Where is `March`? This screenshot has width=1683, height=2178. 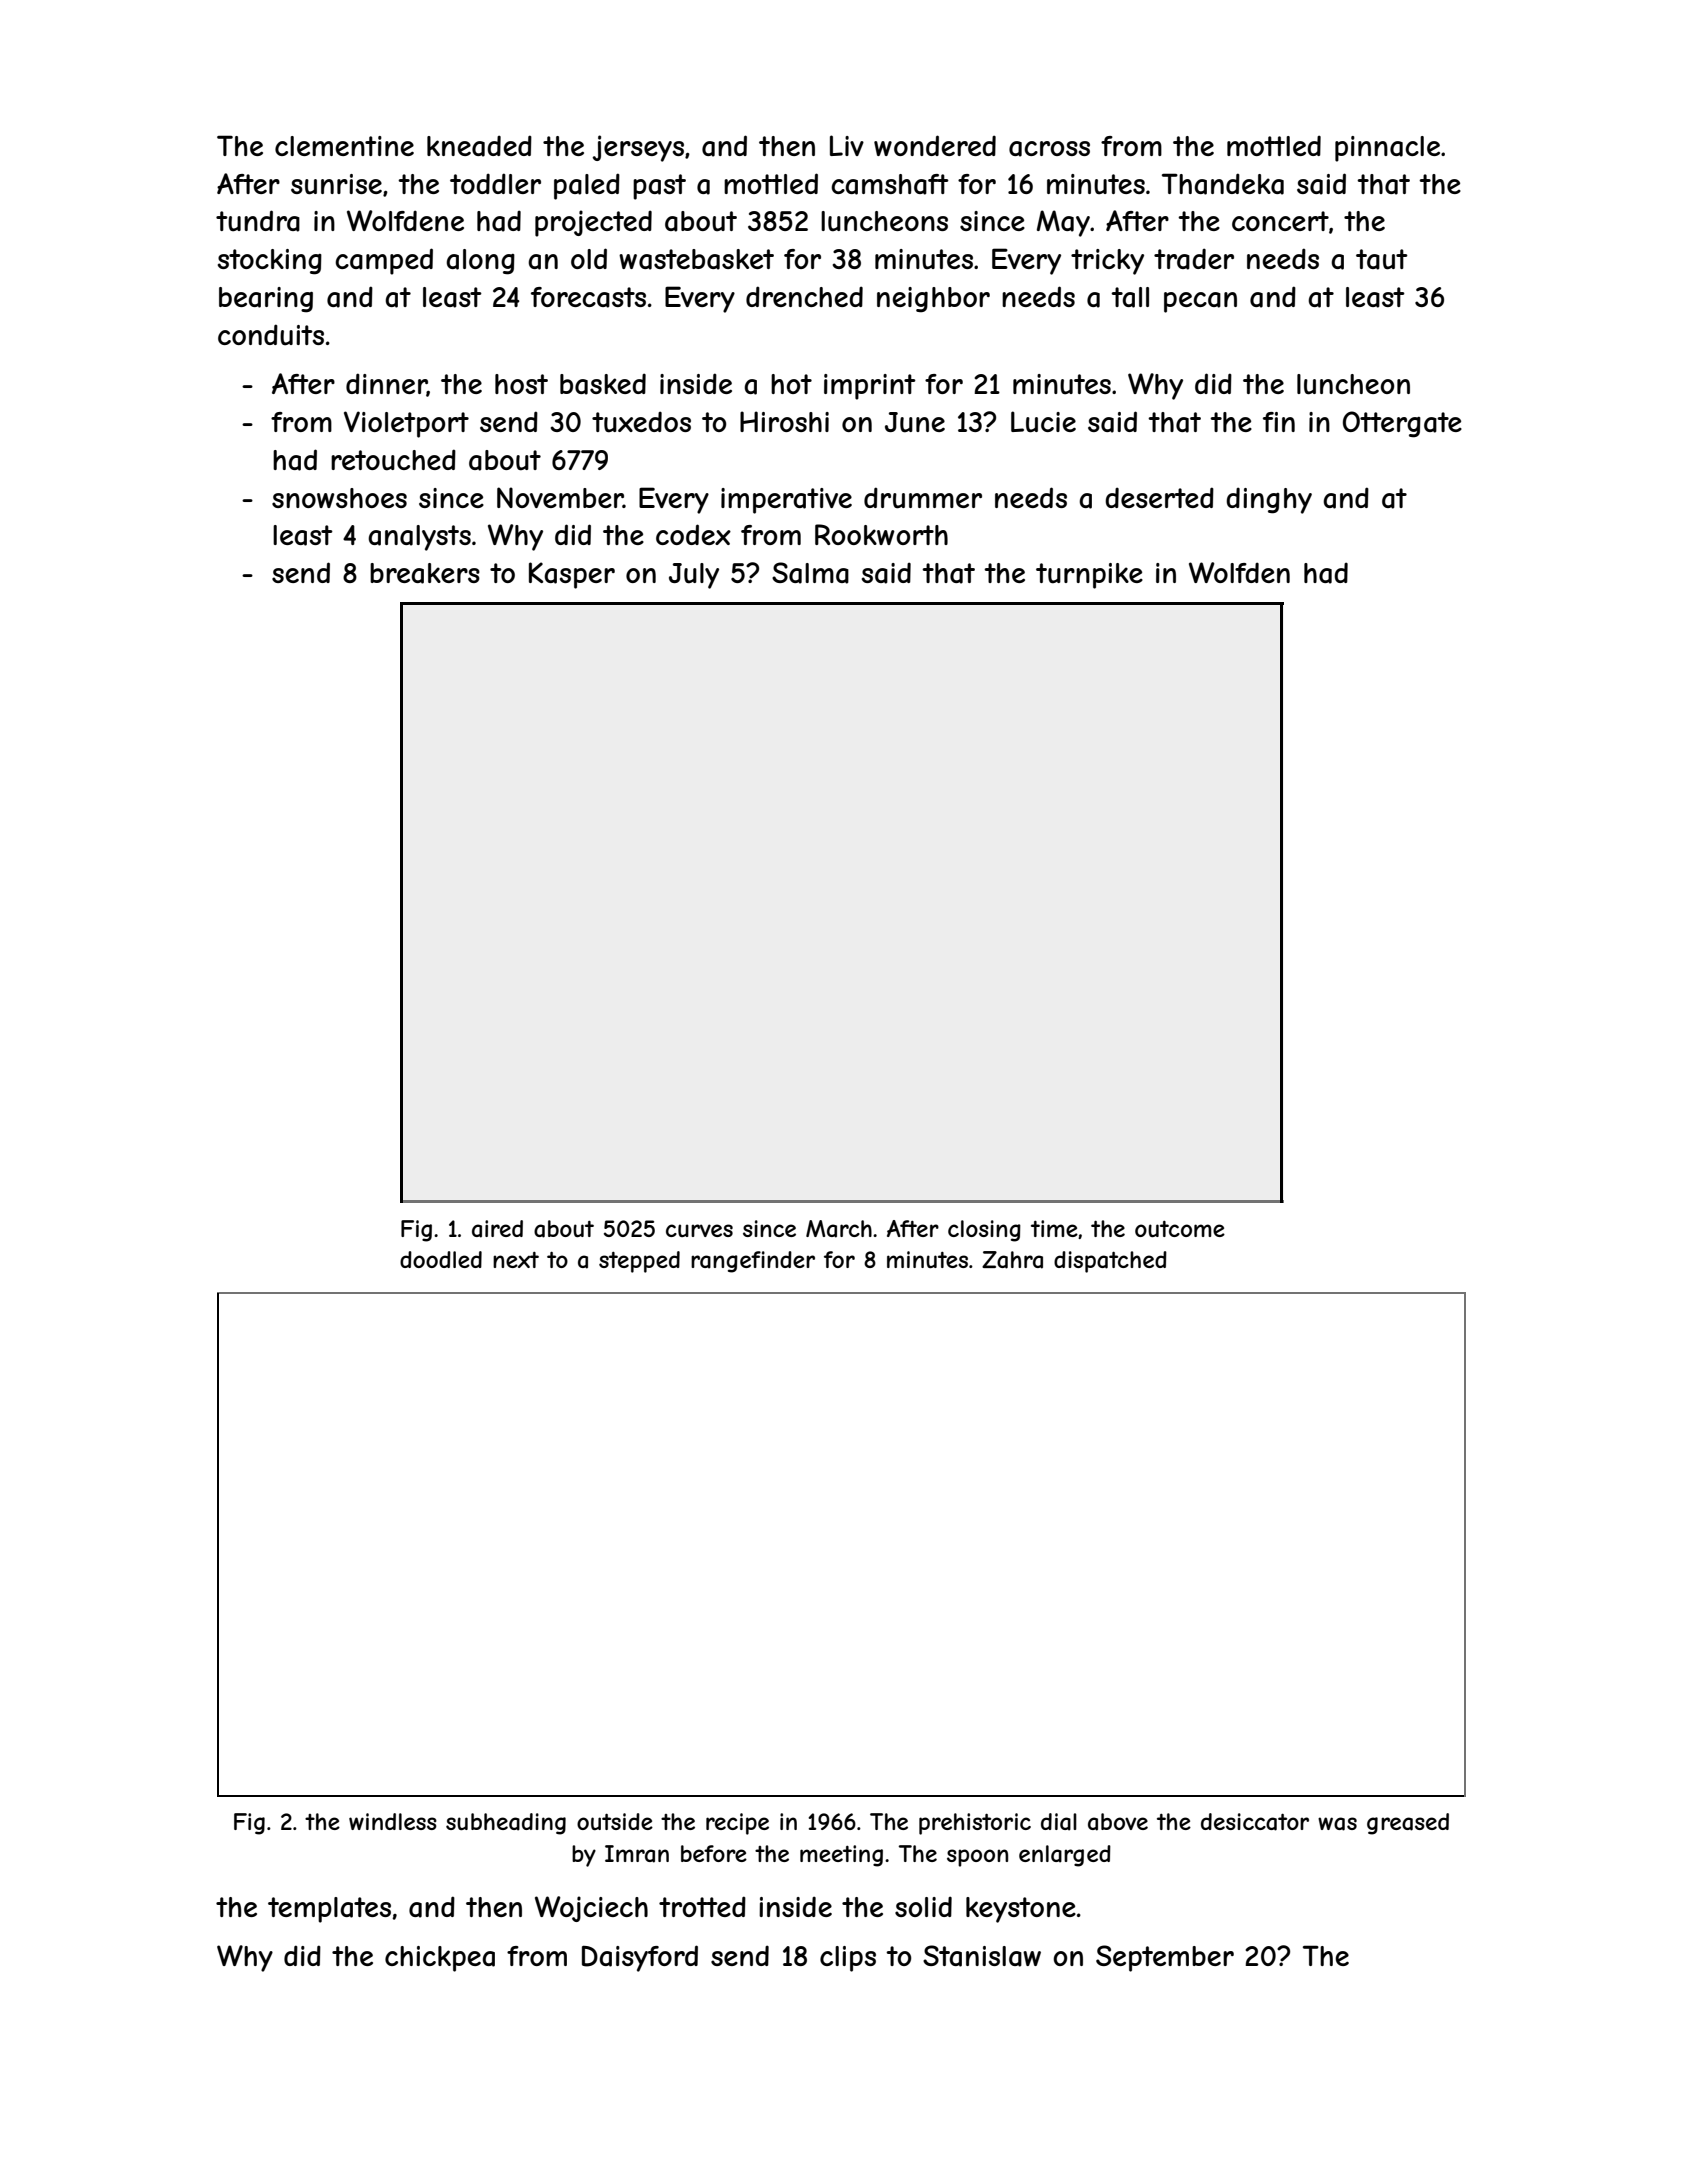
March is located at coordinates (839, 1229).
